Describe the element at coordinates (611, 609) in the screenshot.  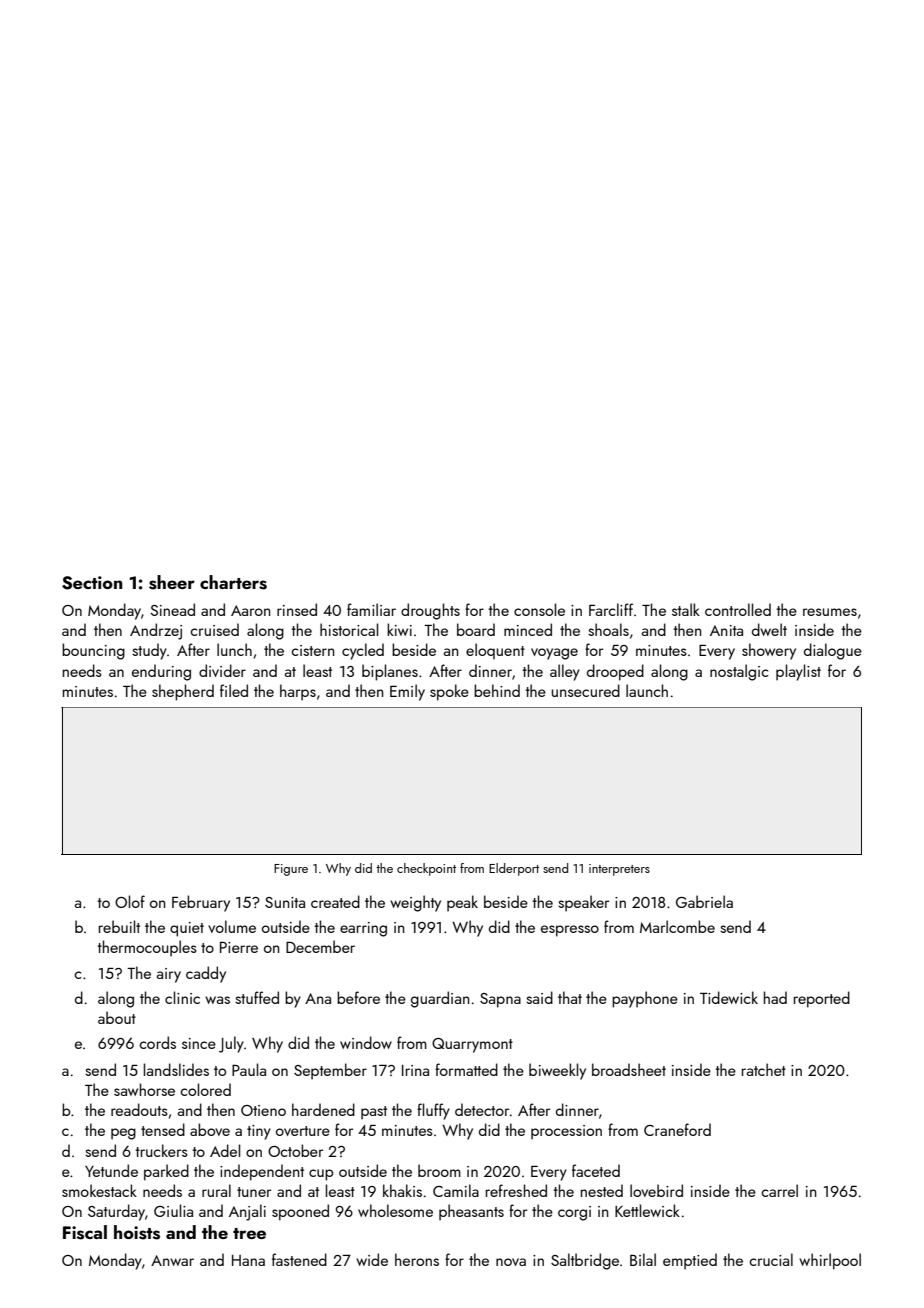
I see `Farcliff` at that location.
